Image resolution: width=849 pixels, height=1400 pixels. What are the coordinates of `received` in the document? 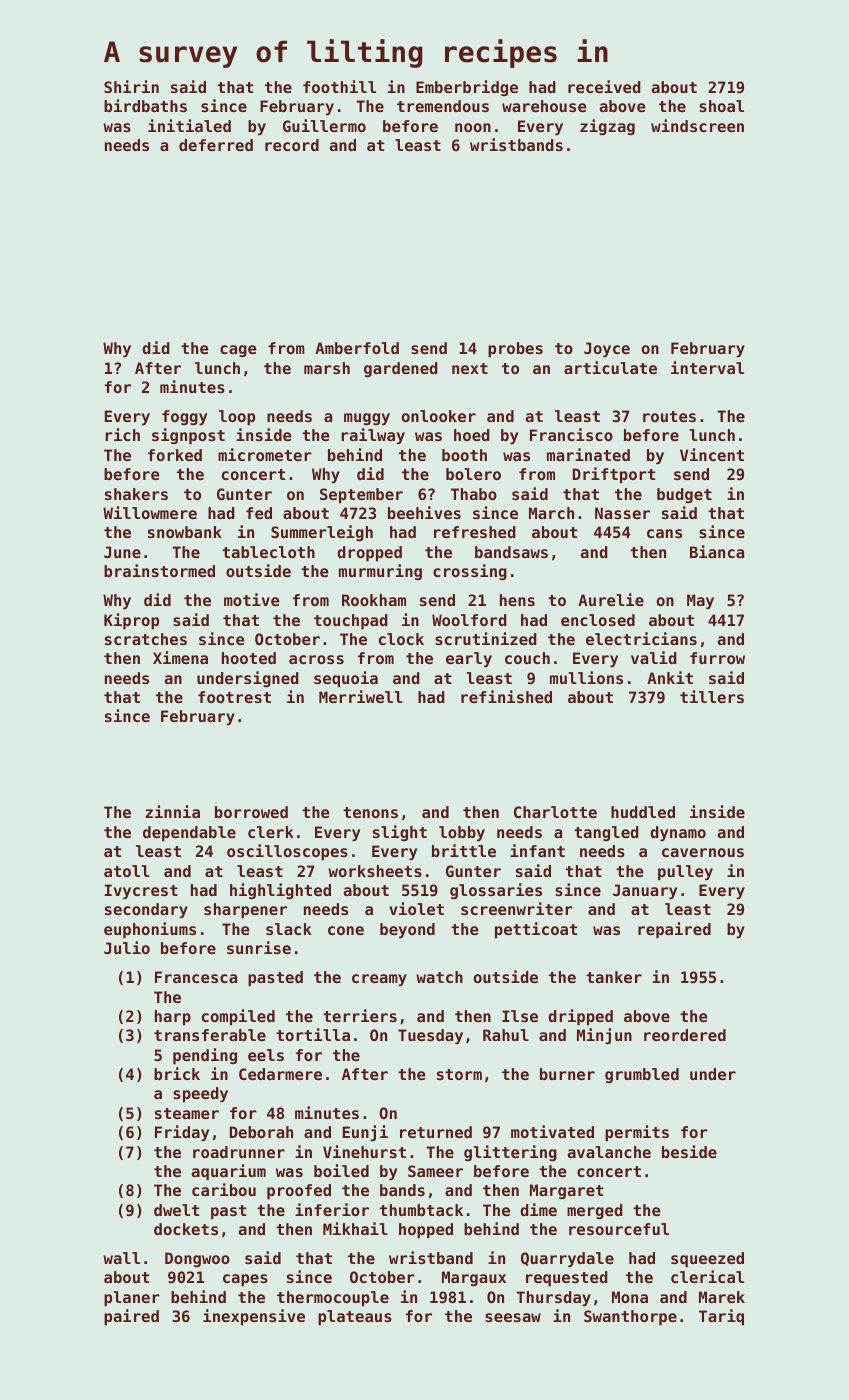 It's located at (604, 86).
